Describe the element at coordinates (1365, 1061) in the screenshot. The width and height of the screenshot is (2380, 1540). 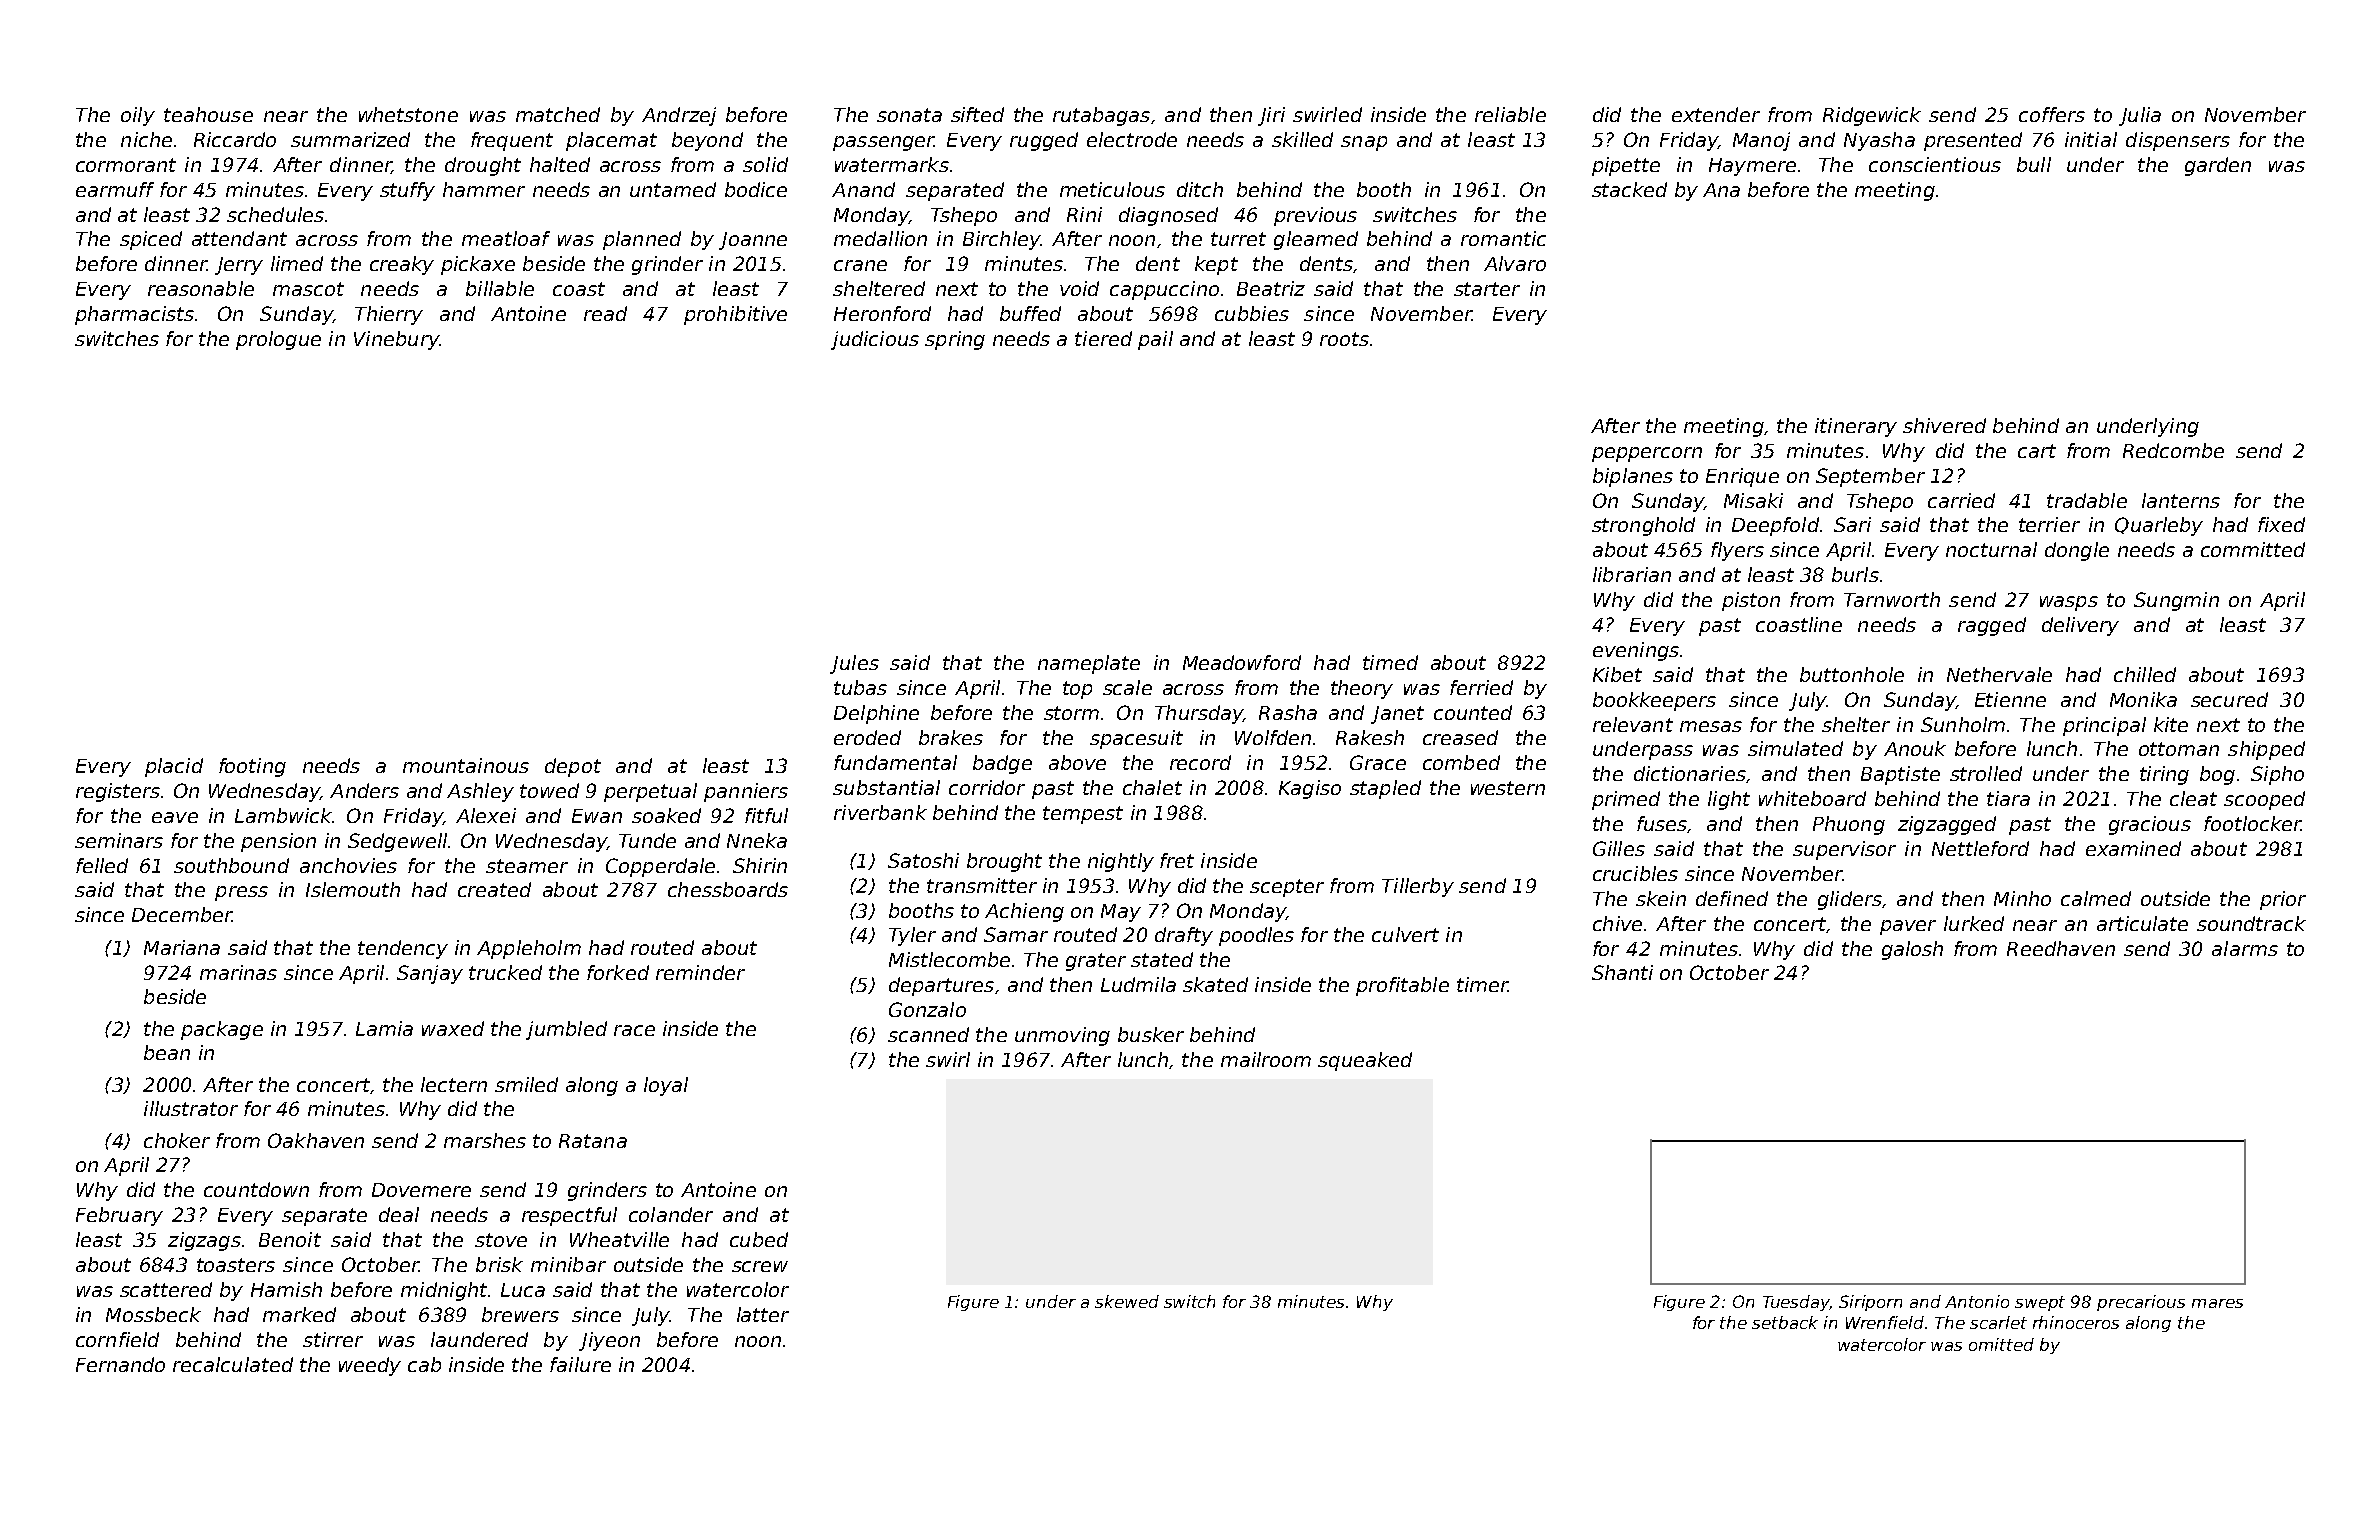
I see `squeaked` at that location.
